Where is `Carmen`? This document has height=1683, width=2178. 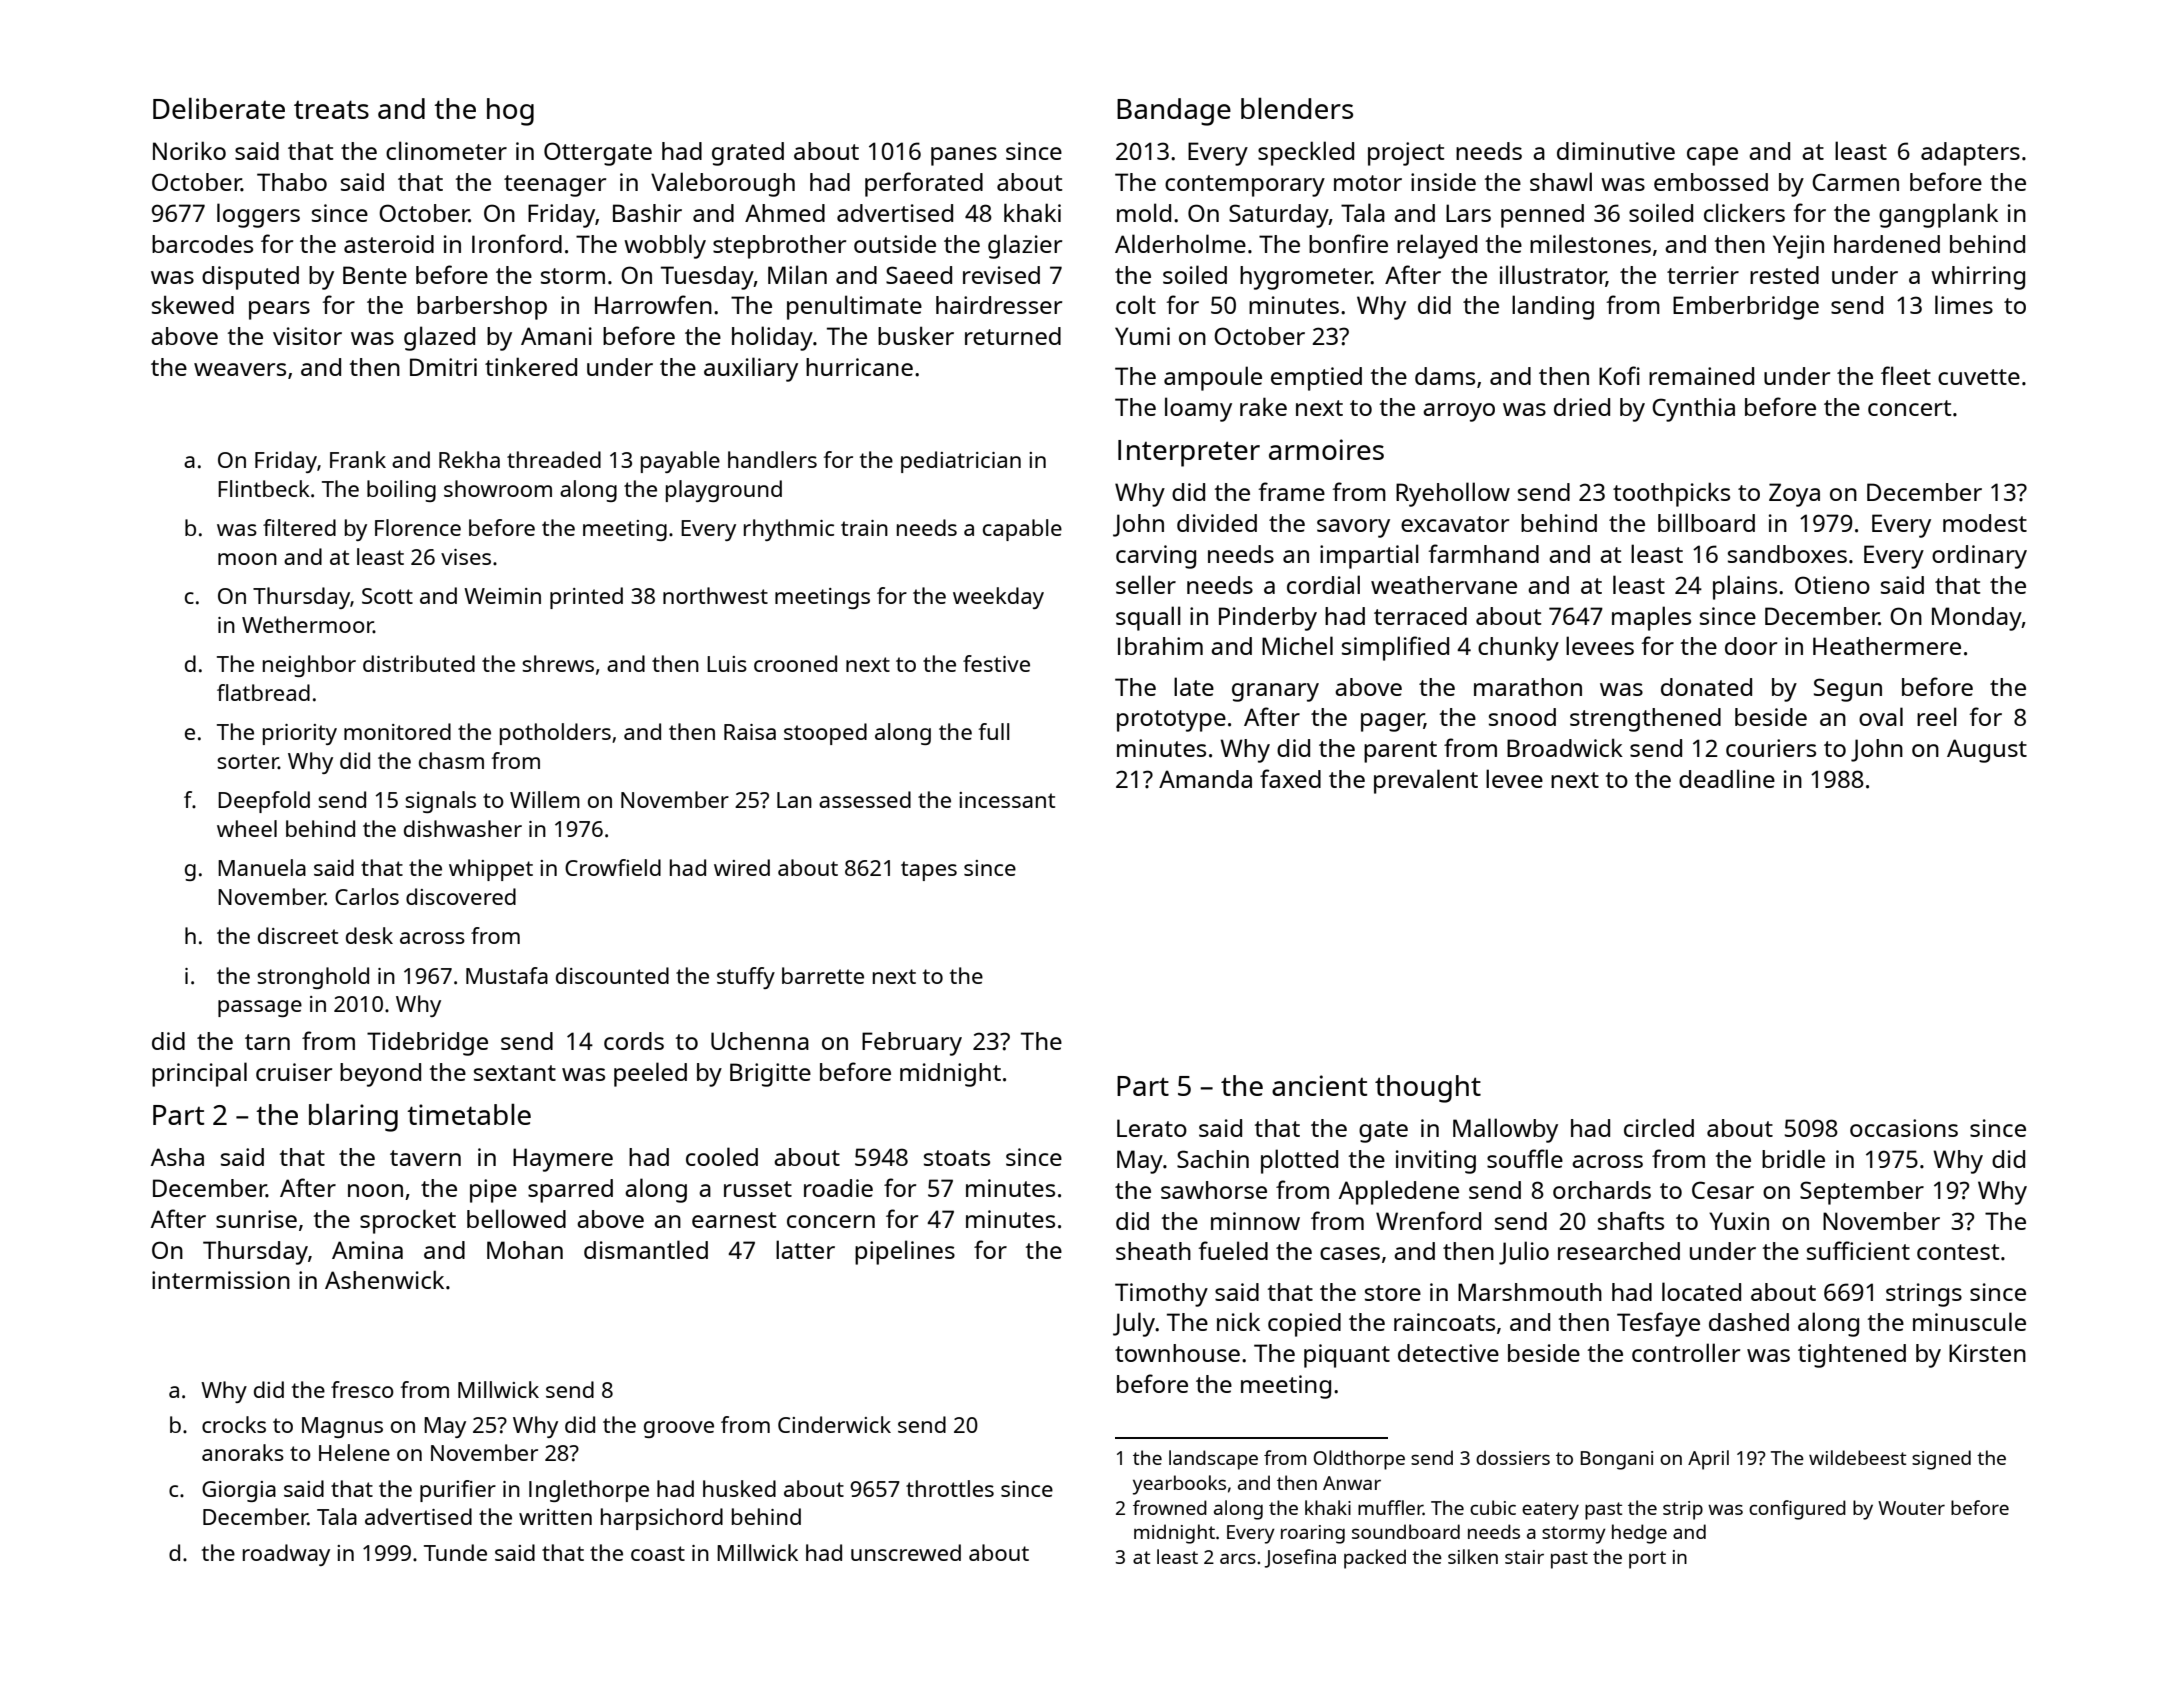 Carmen is located at coordinates (1855, 182).
